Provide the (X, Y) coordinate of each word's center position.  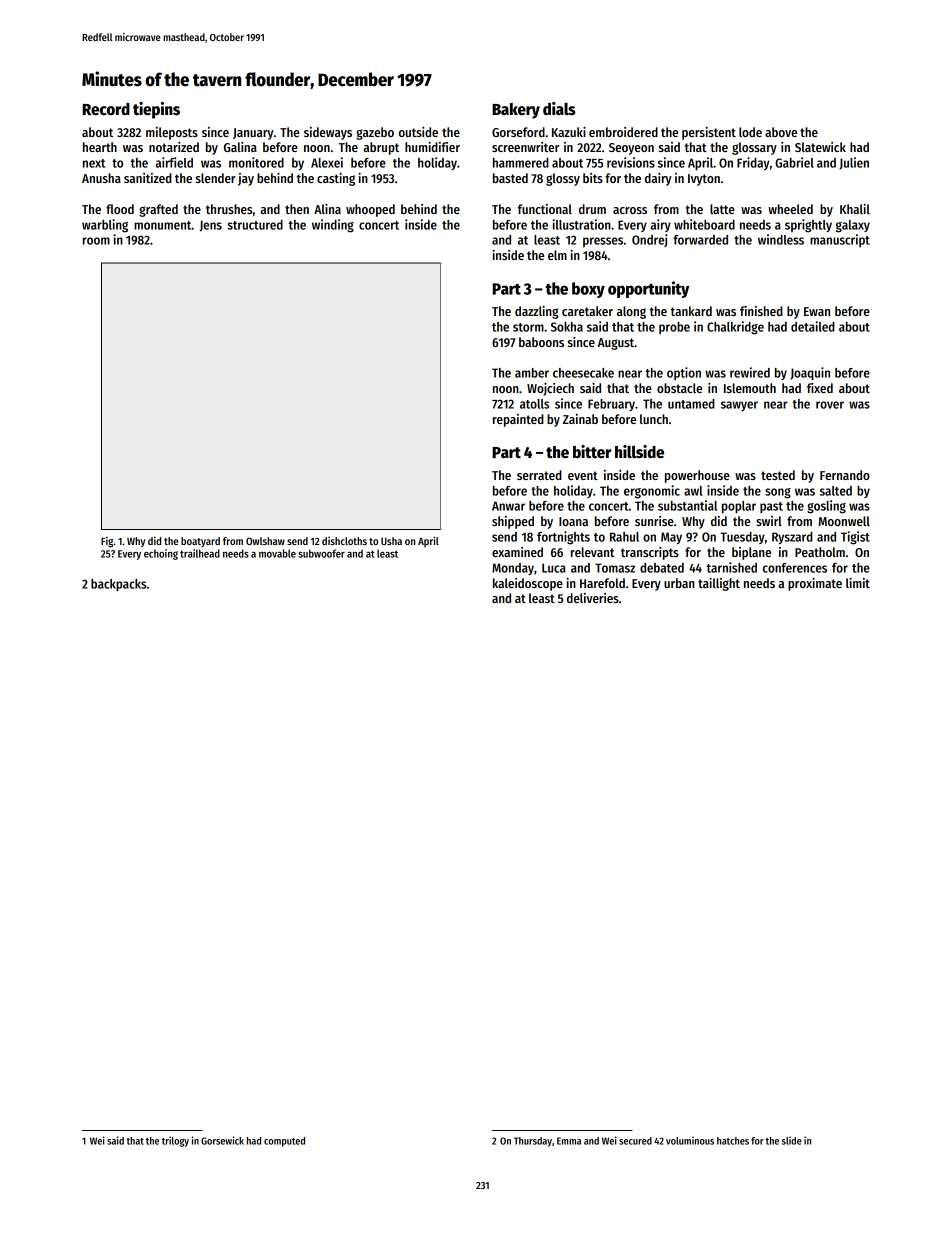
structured (255, 225)
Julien (854, 163)
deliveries (593, 598)
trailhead (200, 553)
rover (830, 405)
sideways (328, 133)
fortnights (563, 538)
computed (284, 1142)
